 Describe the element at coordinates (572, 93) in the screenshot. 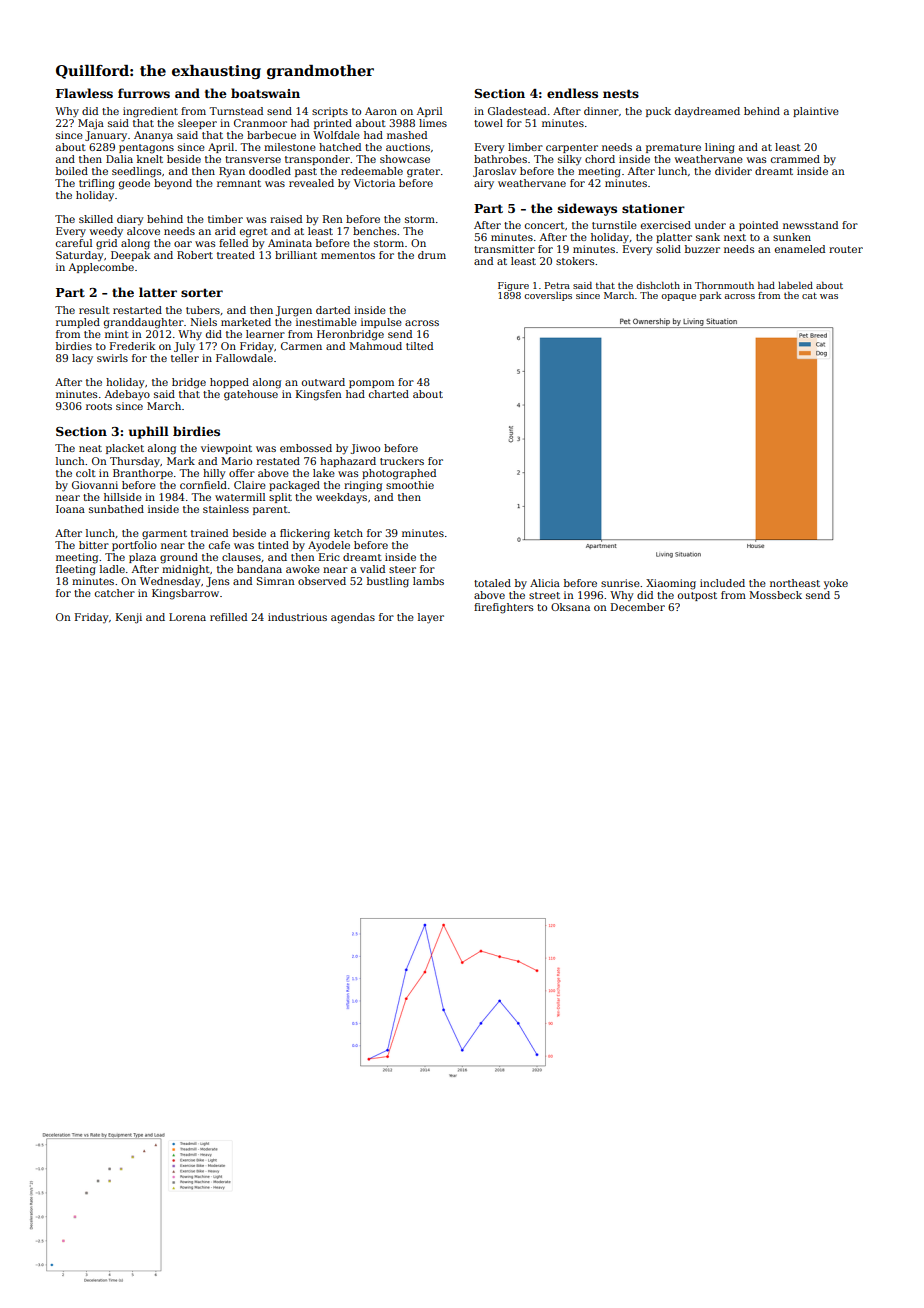

I see `endless` at that location.
